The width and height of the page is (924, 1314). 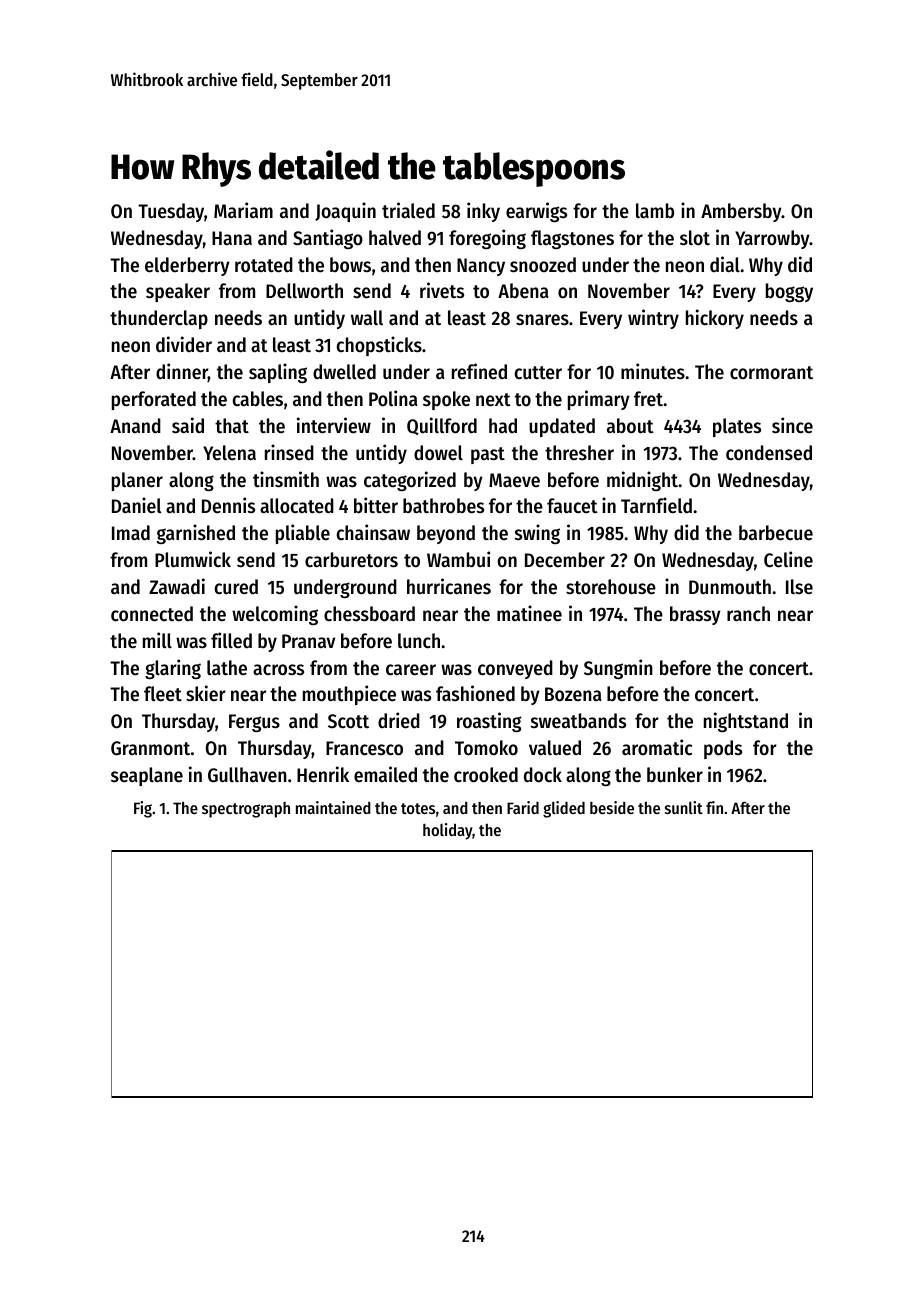 I want to click on Ambersby, so click(x=741, y=212).
